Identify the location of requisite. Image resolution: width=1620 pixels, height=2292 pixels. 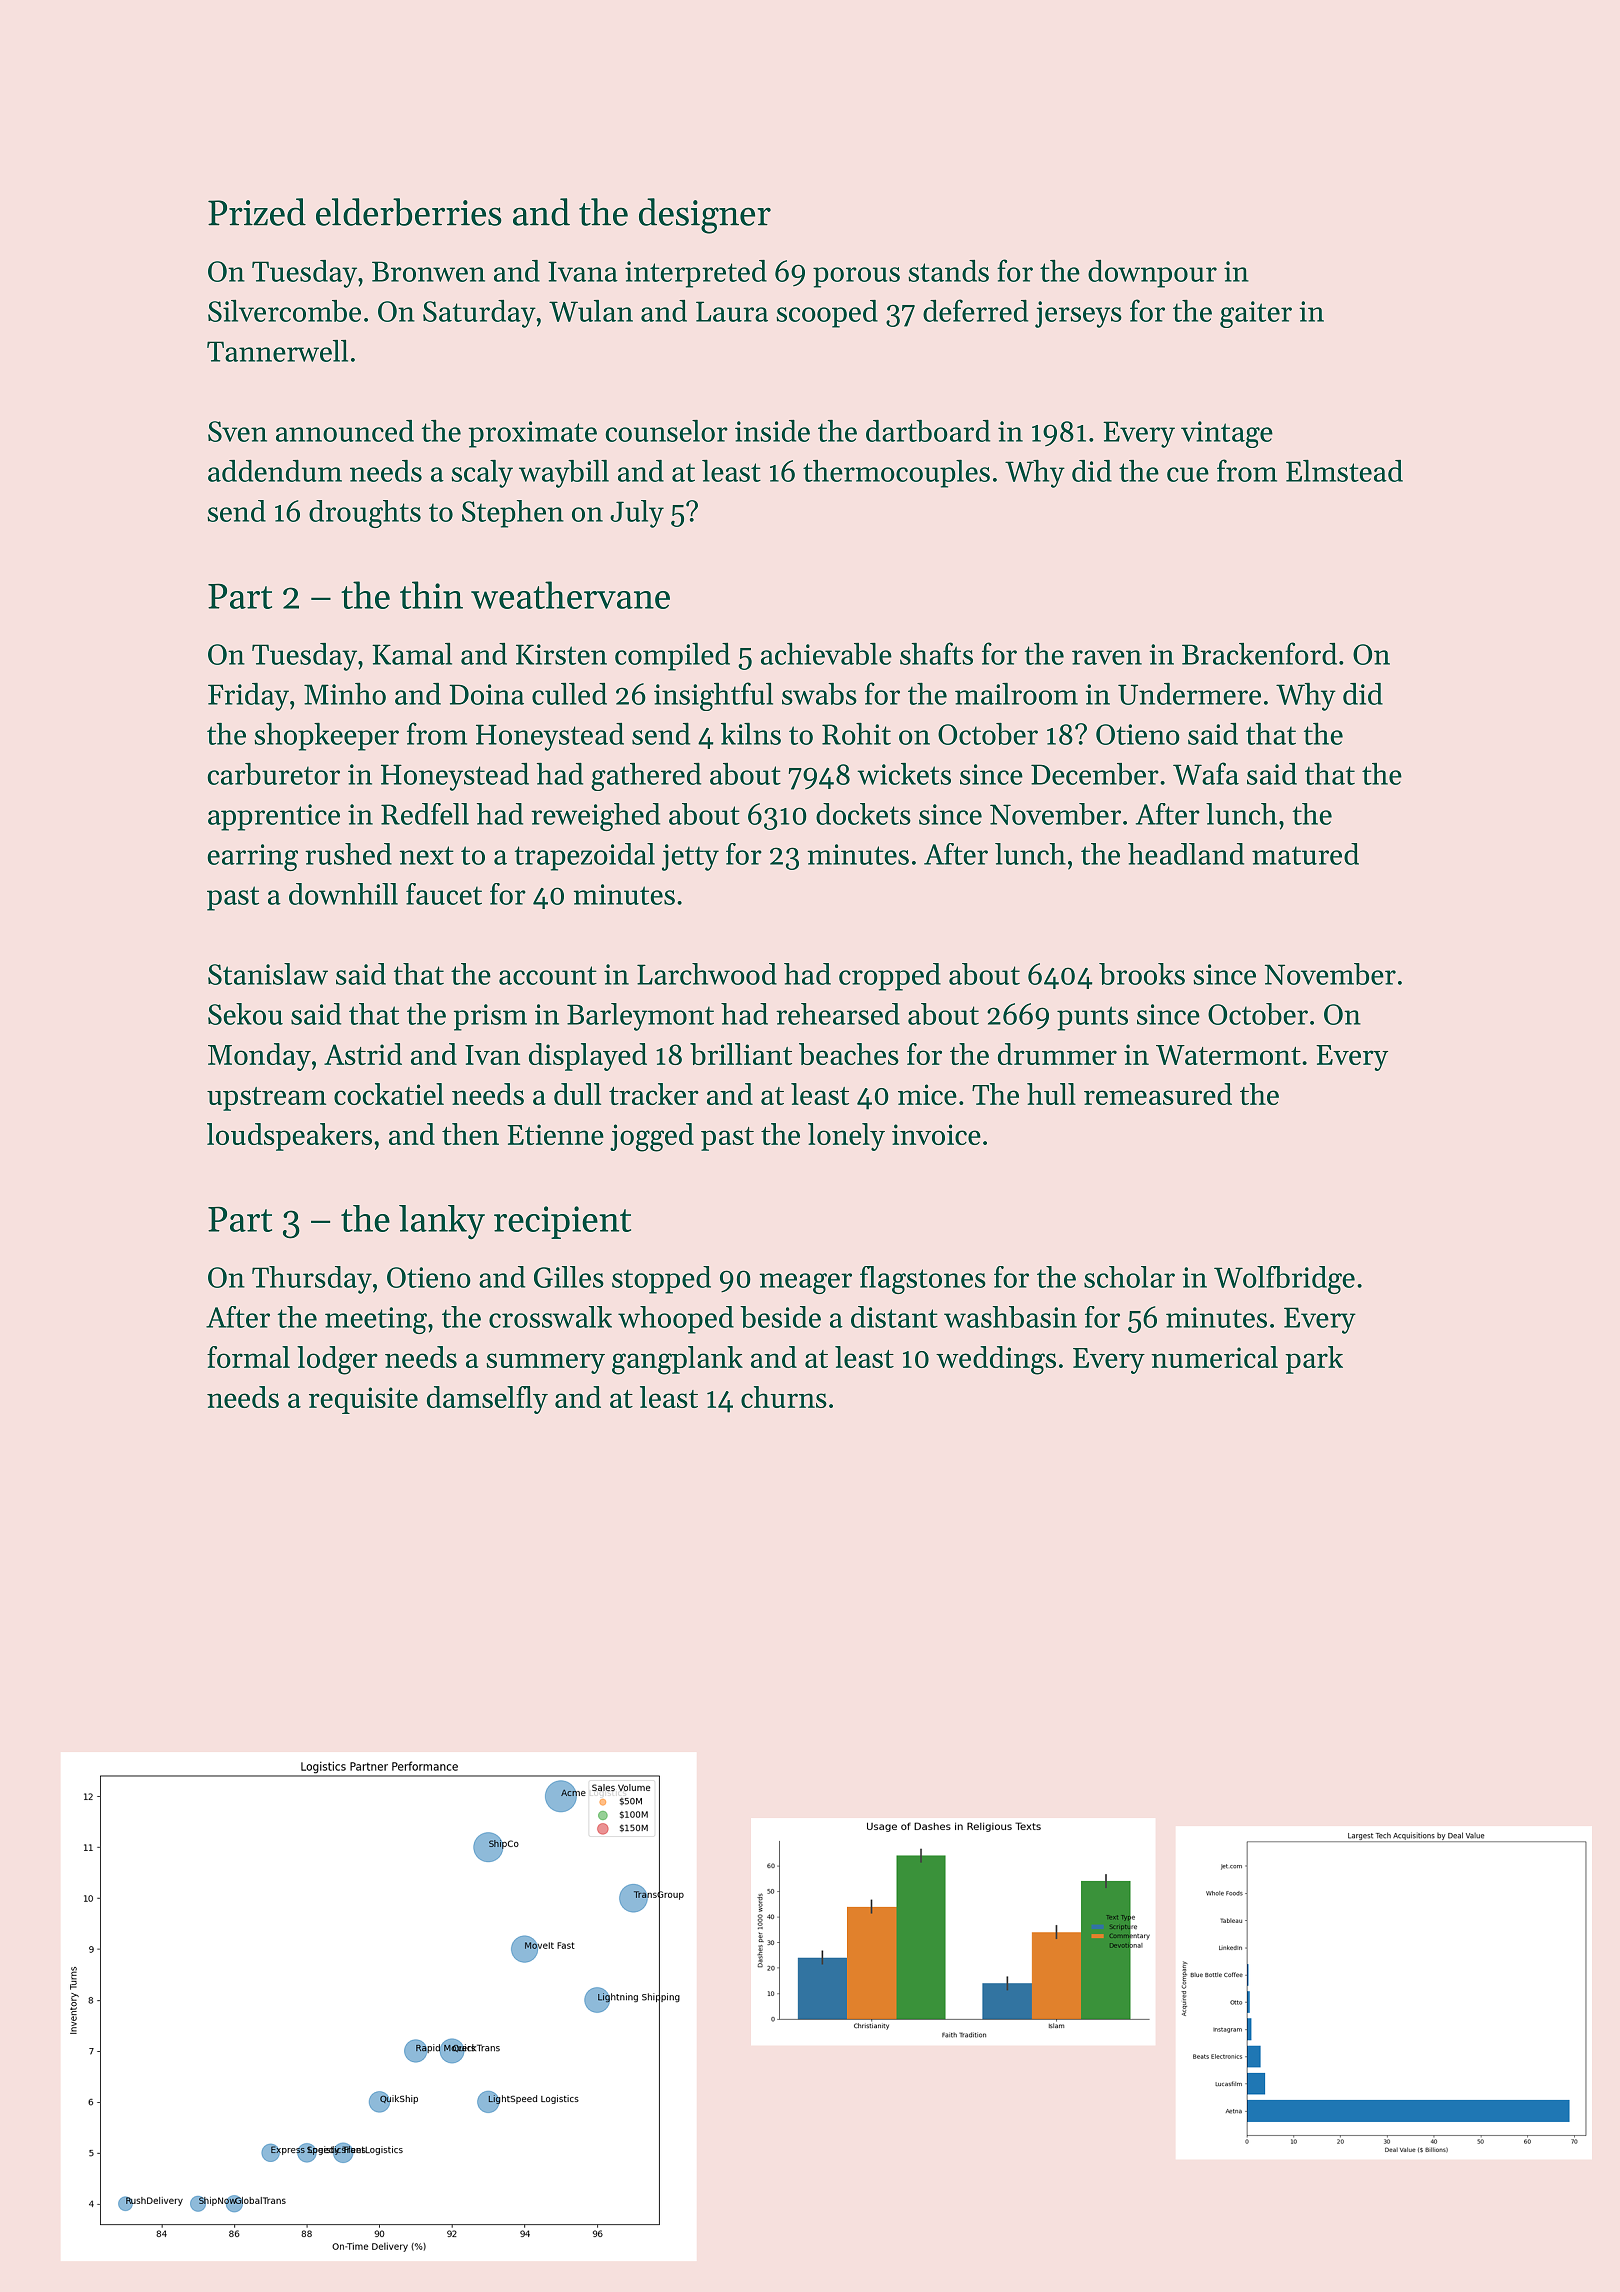
(363, 1400).
